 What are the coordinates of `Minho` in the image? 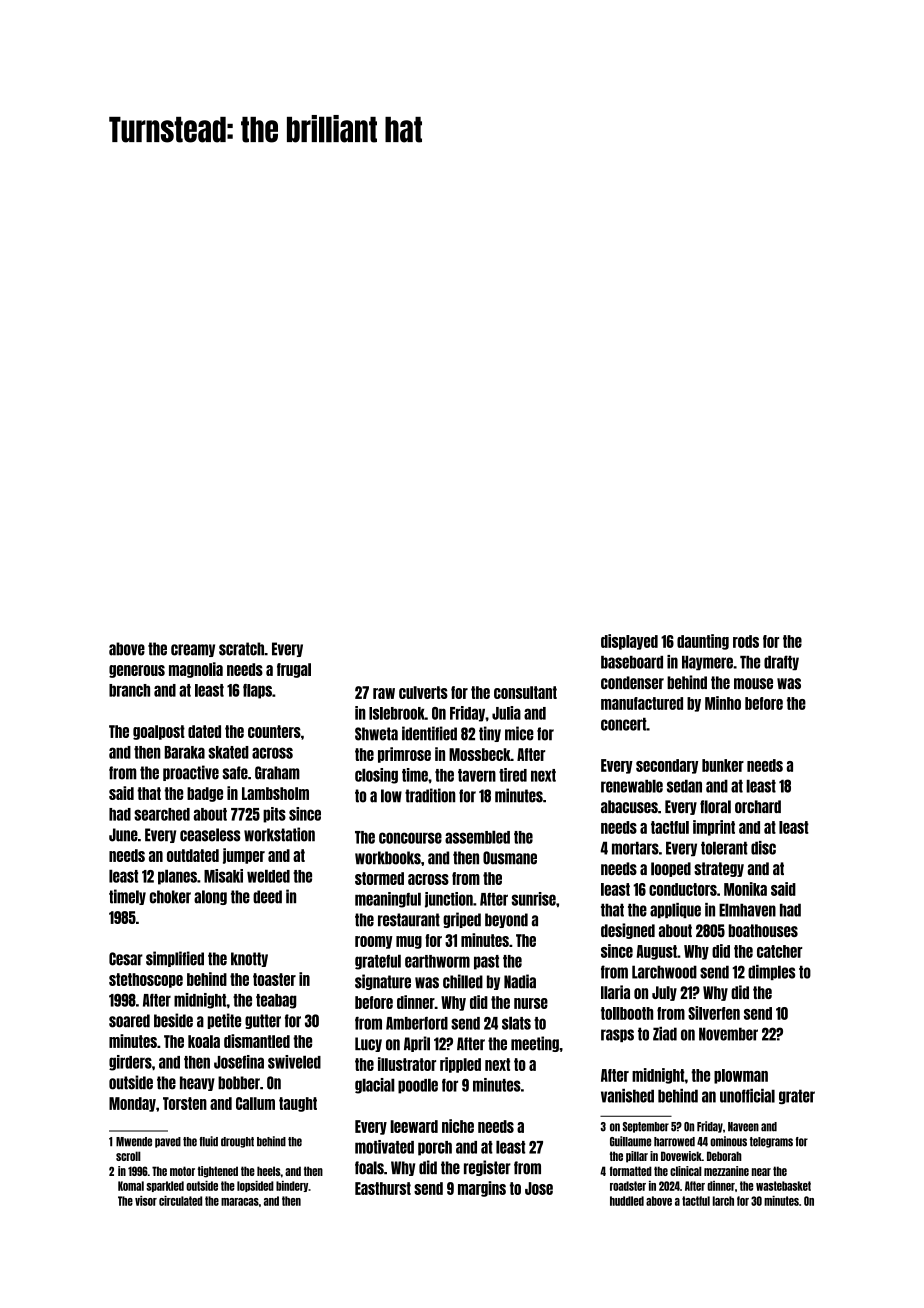 It's located at (723, 703).
